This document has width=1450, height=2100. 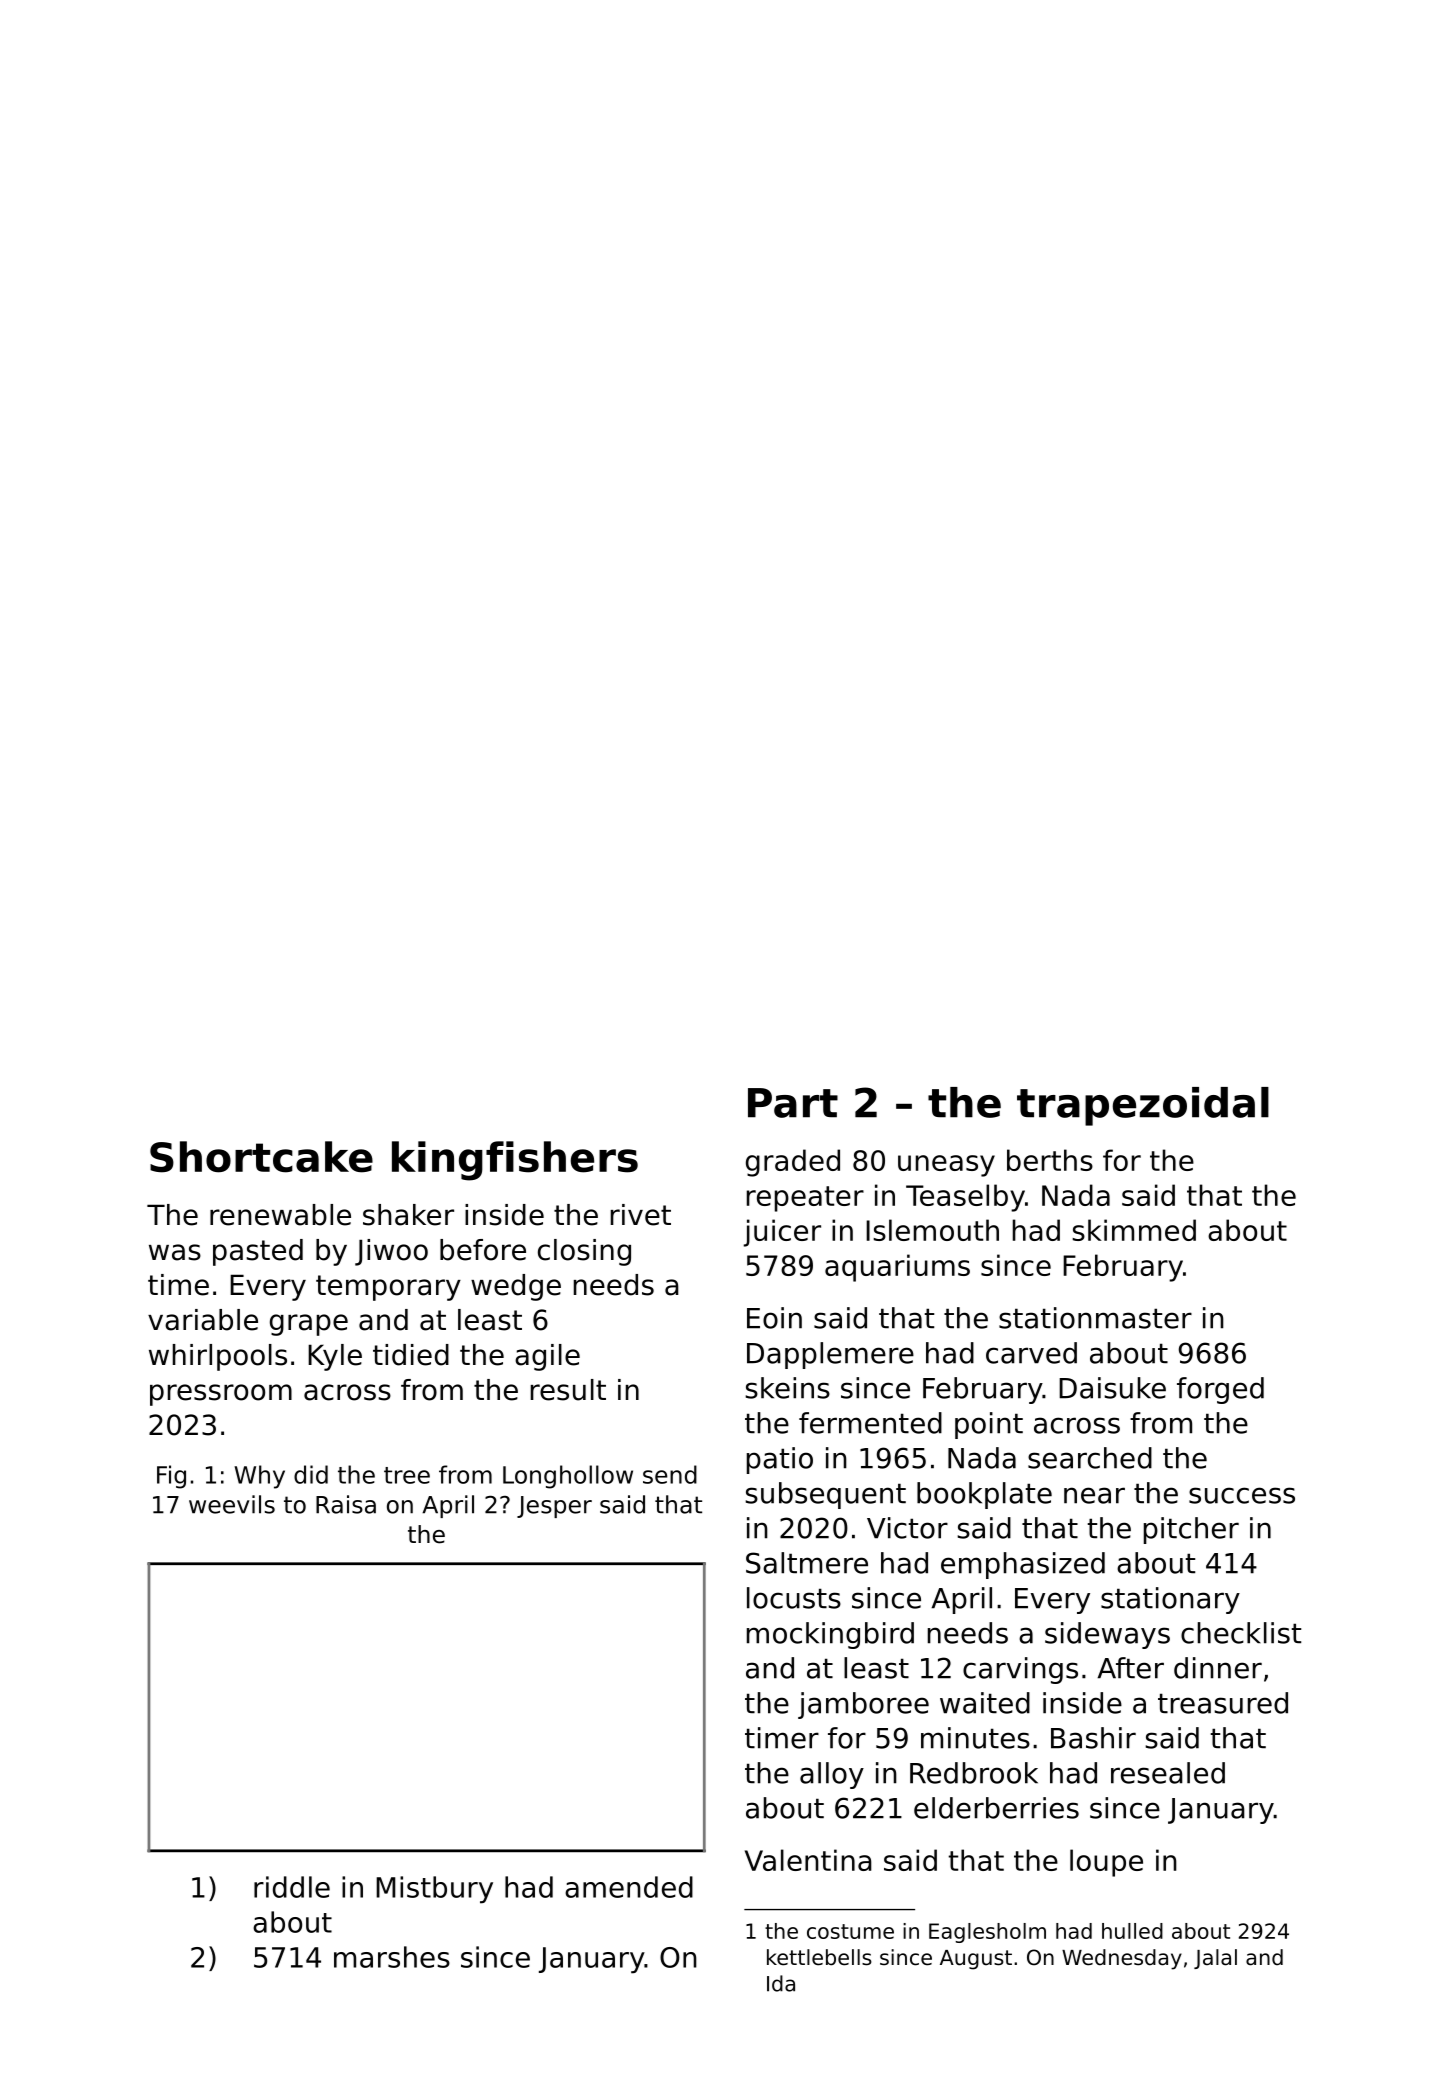 What do you see at coordinates (984, 1495) in the document?
I see `bookplate` at bounding box center [984, 1495].
